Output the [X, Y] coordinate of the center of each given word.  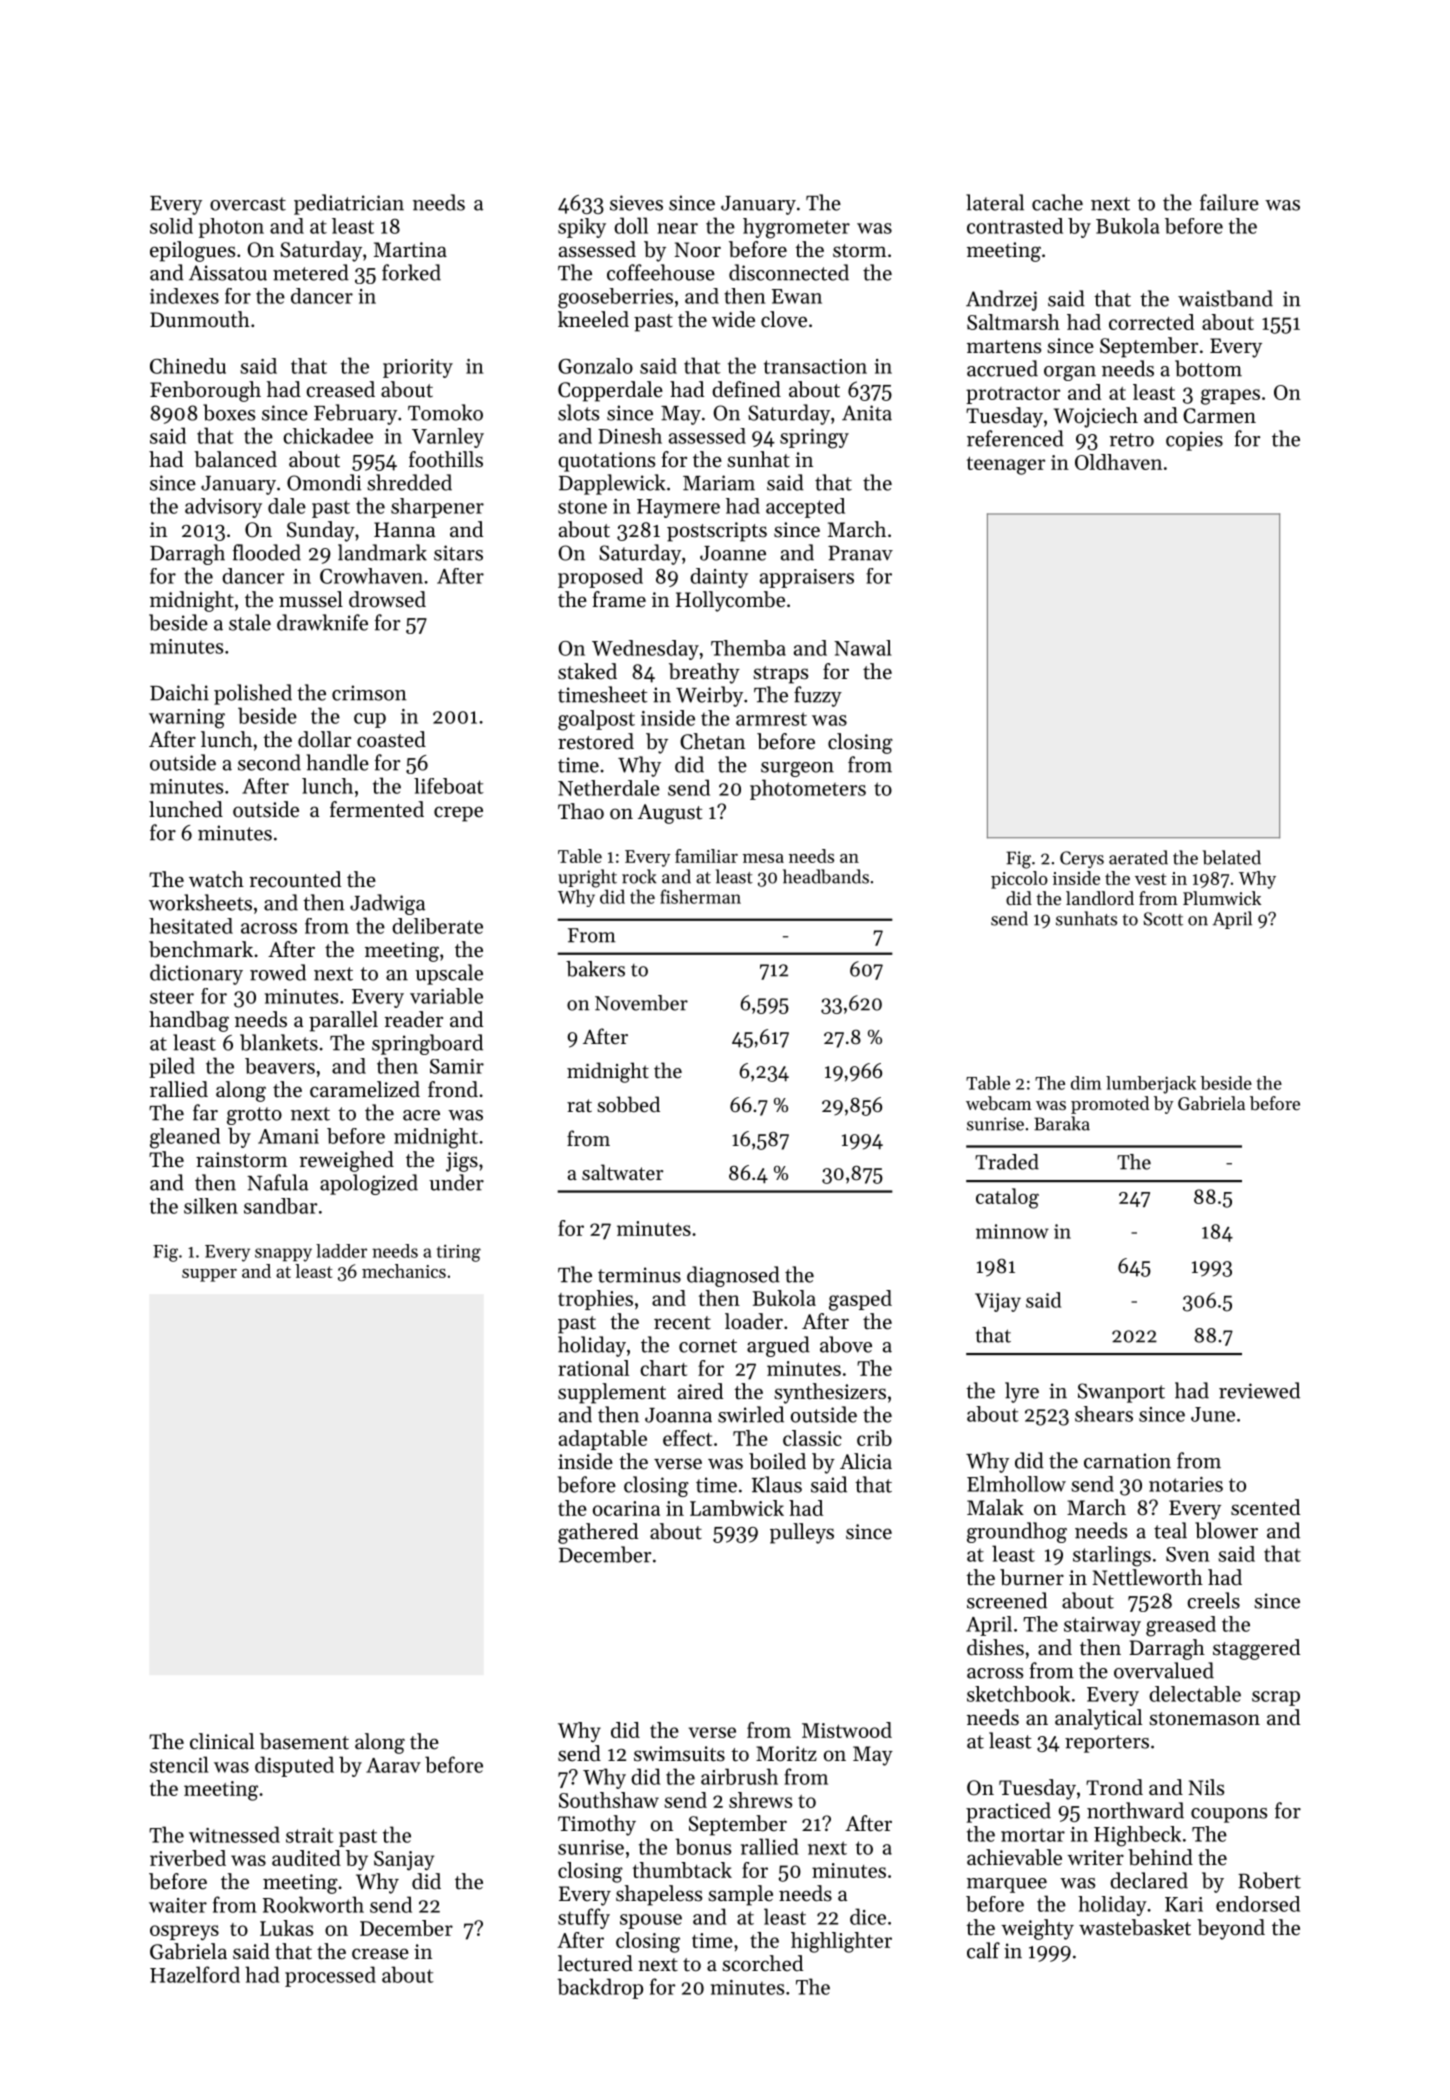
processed [330, 1976]
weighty [1037, 1929]
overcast [248, 204]
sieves [636, 203]
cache [1057, 202]
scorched [762, 1963]
